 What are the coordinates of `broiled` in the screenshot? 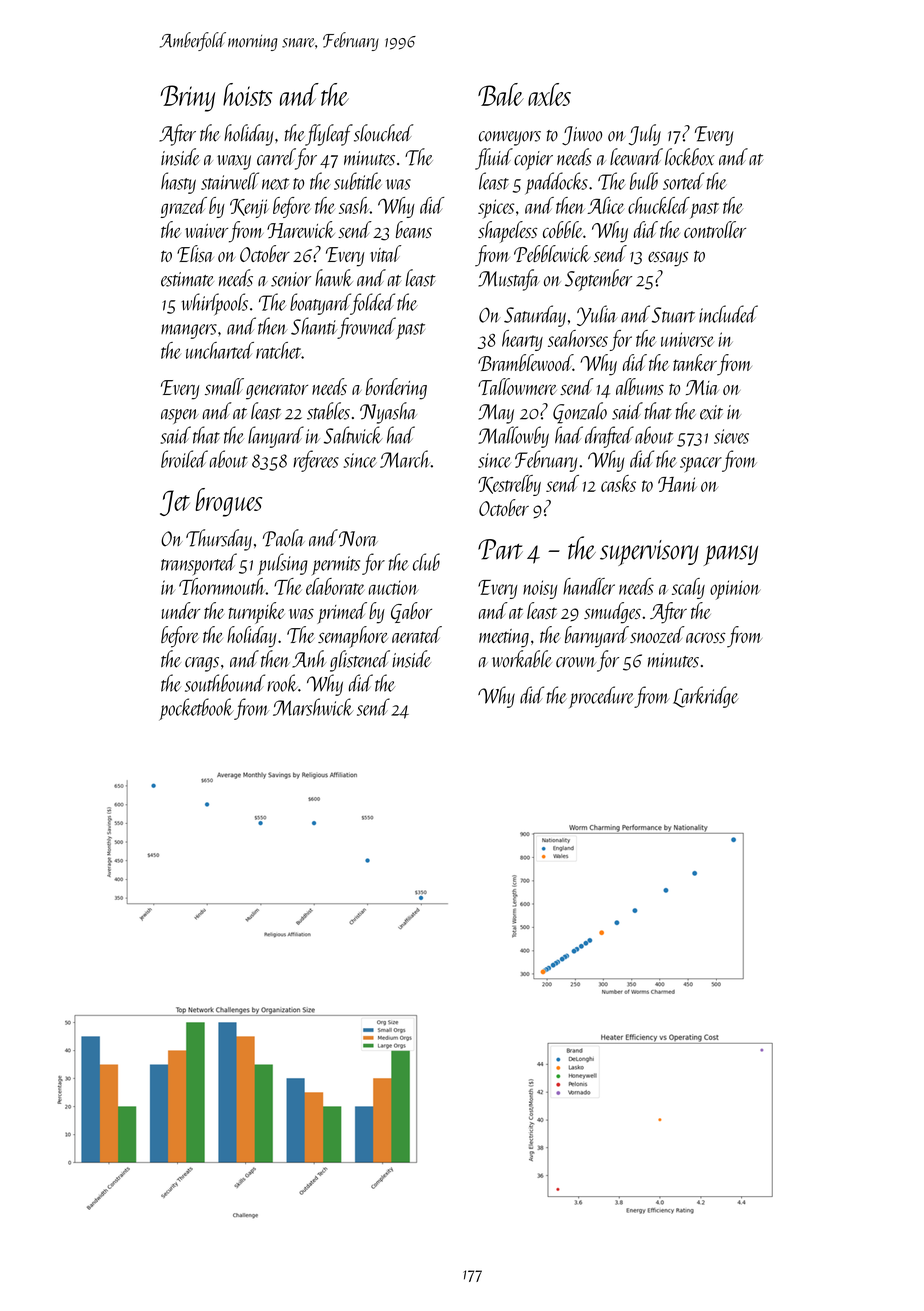 It's located at (184, 459).
